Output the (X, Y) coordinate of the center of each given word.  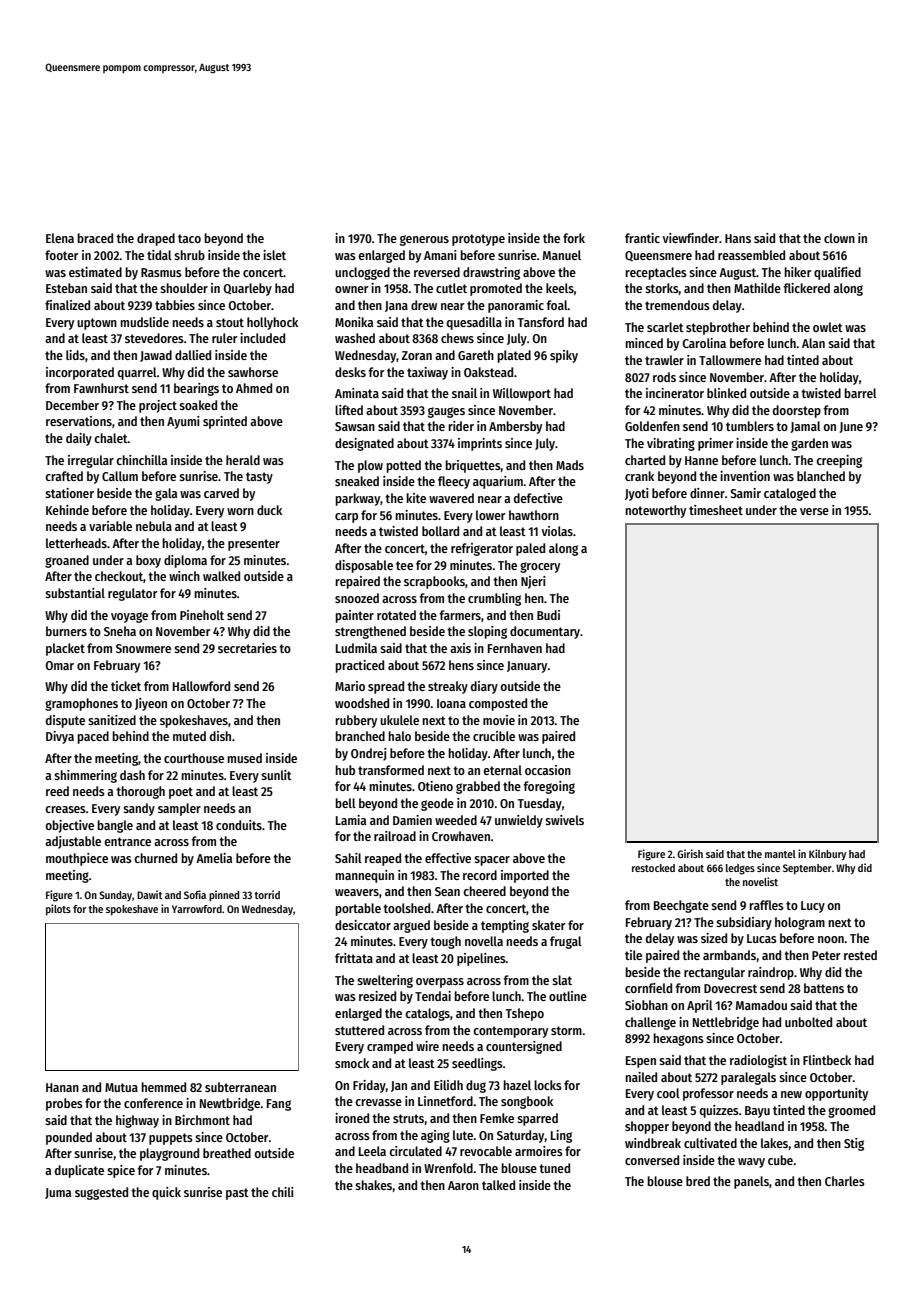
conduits (239, 825)
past (237, 1194)
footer (62, 255)
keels (560, 288)
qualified (837, 273)
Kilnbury (827, 854)
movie (499, 720)
